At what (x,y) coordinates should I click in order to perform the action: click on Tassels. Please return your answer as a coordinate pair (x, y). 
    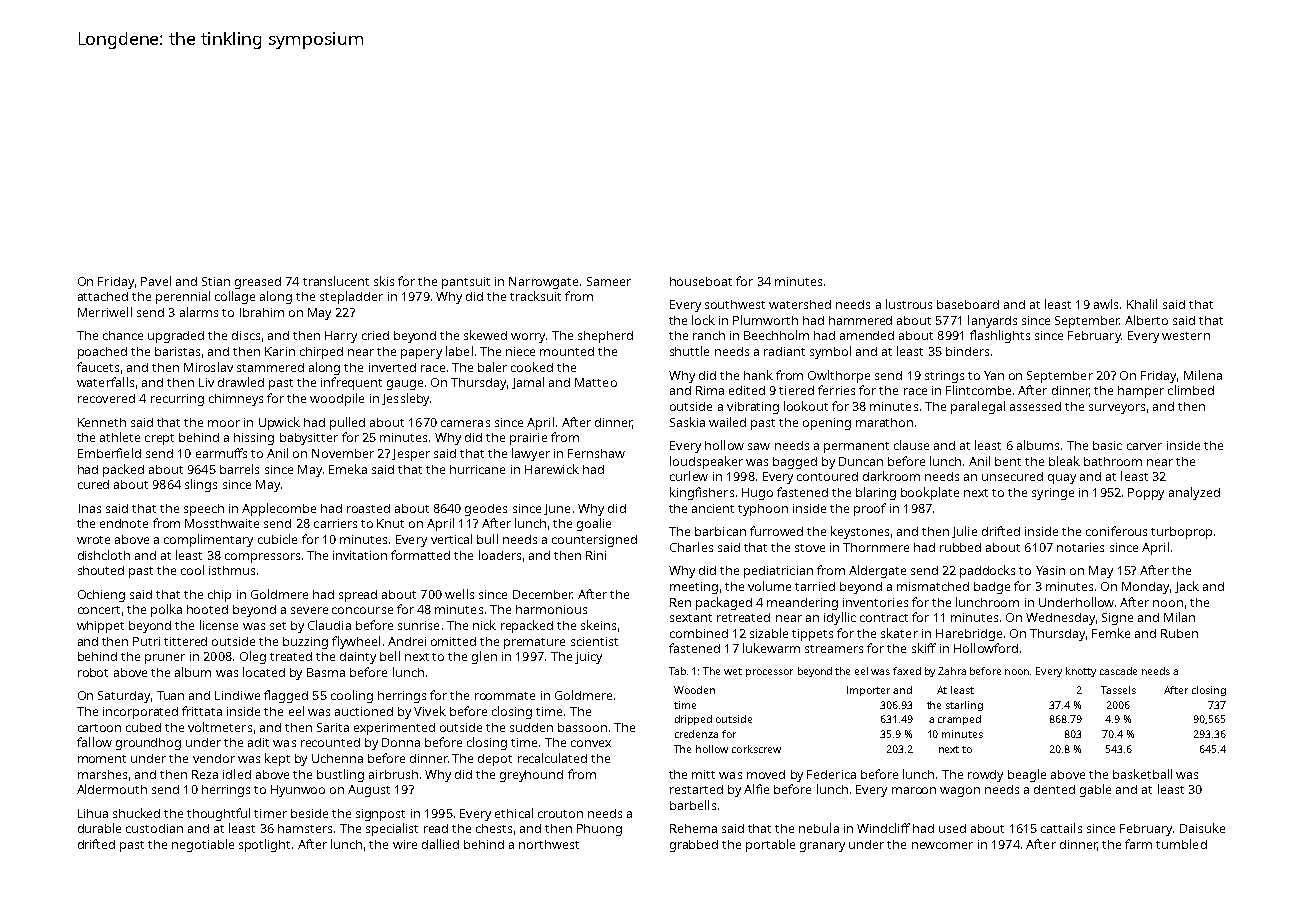
    Looking at the image, I should click on (1118, 690).
